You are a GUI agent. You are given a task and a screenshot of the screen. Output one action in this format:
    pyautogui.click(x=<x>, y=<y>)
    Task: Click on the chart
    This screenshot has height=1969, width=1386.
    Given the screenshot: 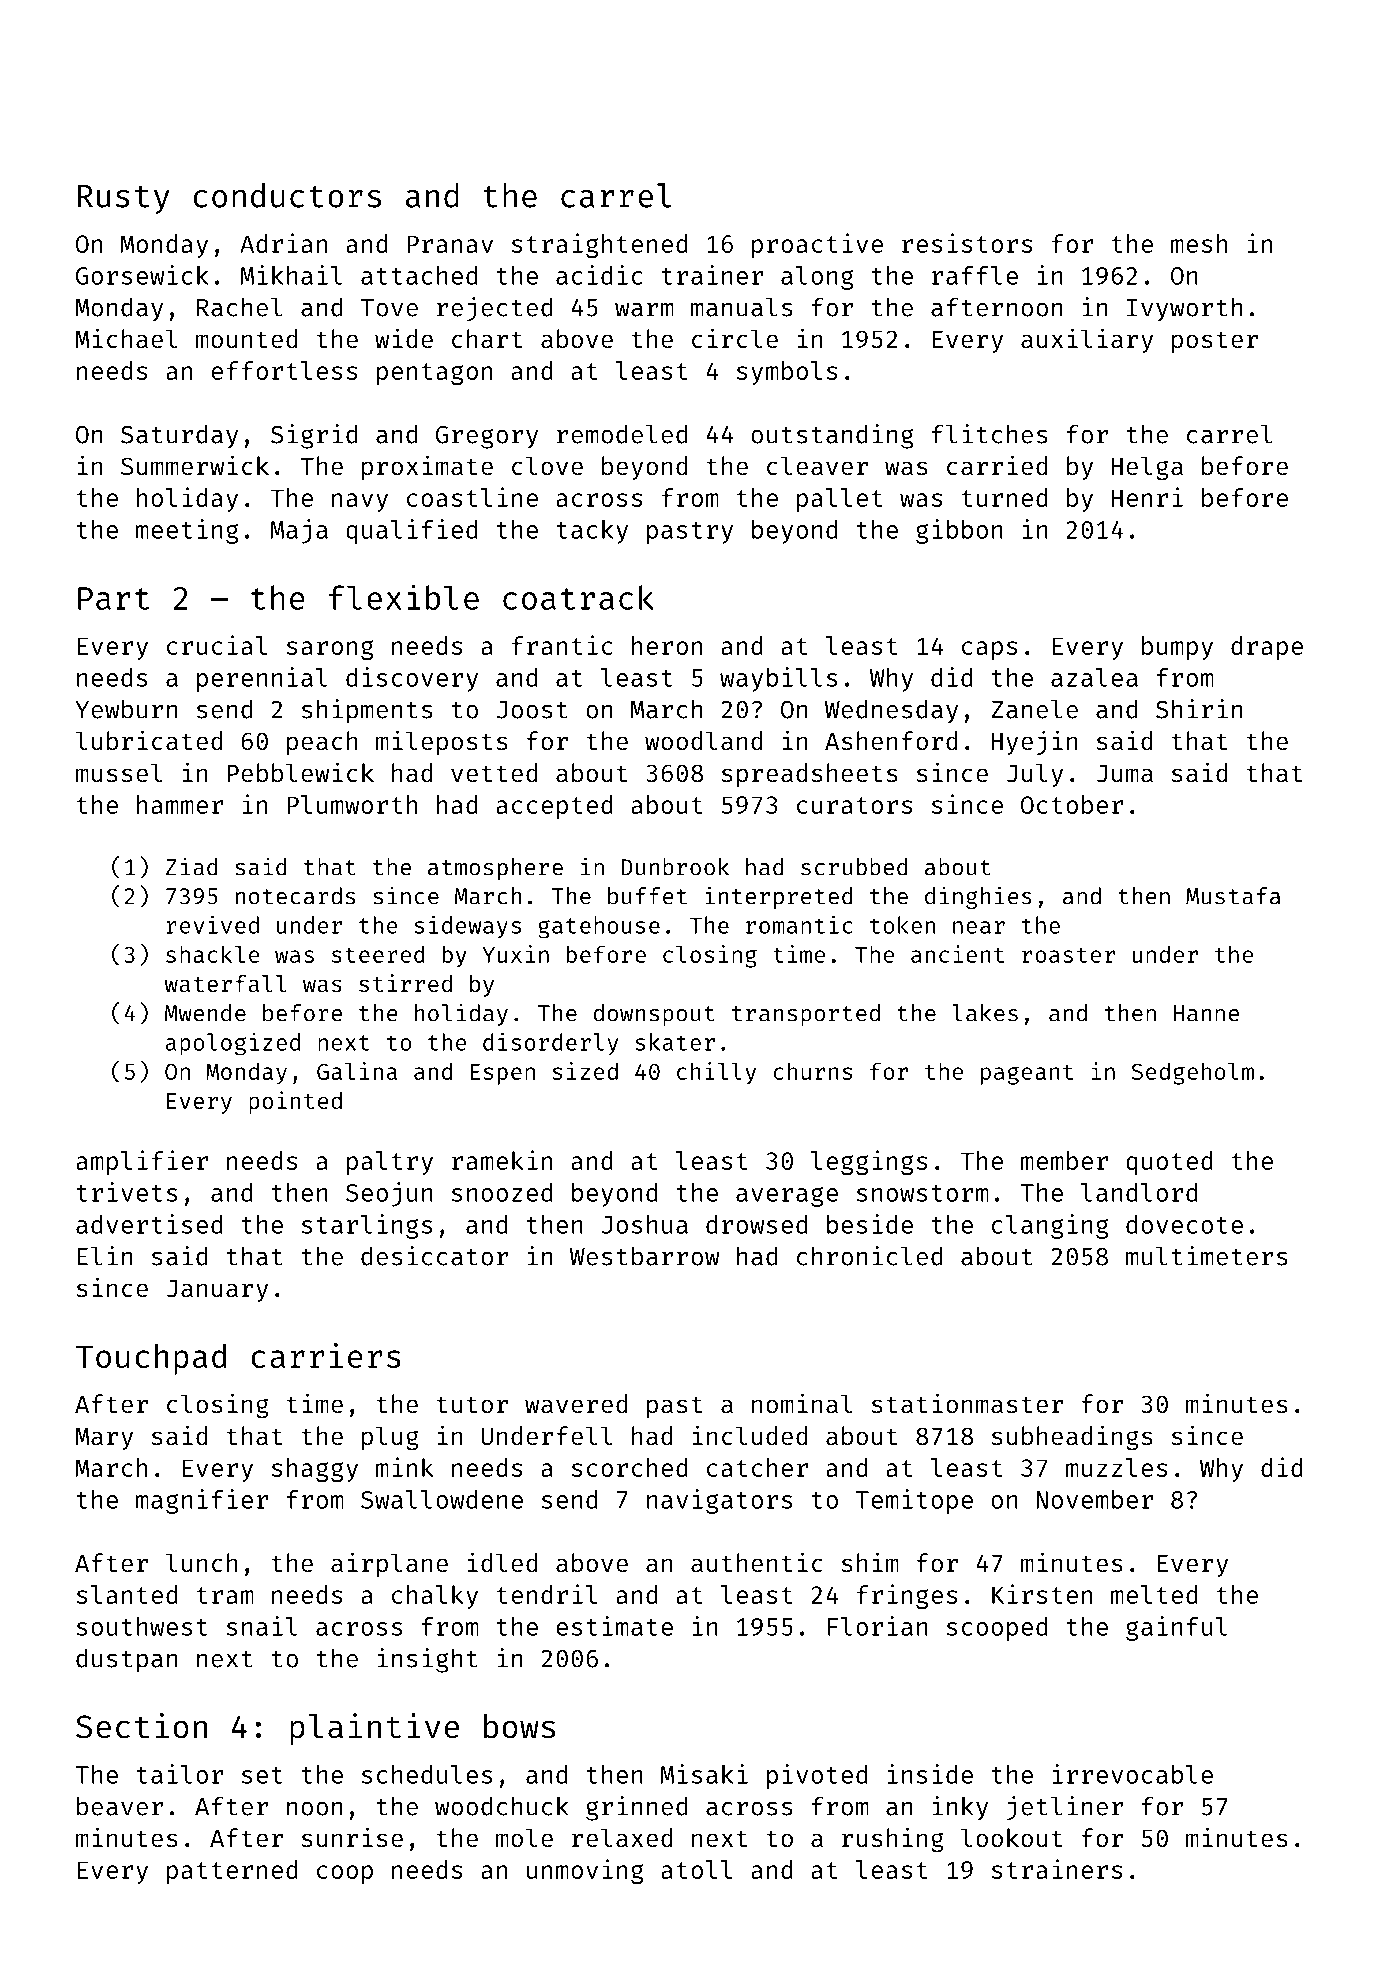 What is the action you would take?
    pyautogui.click(x=487, y=339)
